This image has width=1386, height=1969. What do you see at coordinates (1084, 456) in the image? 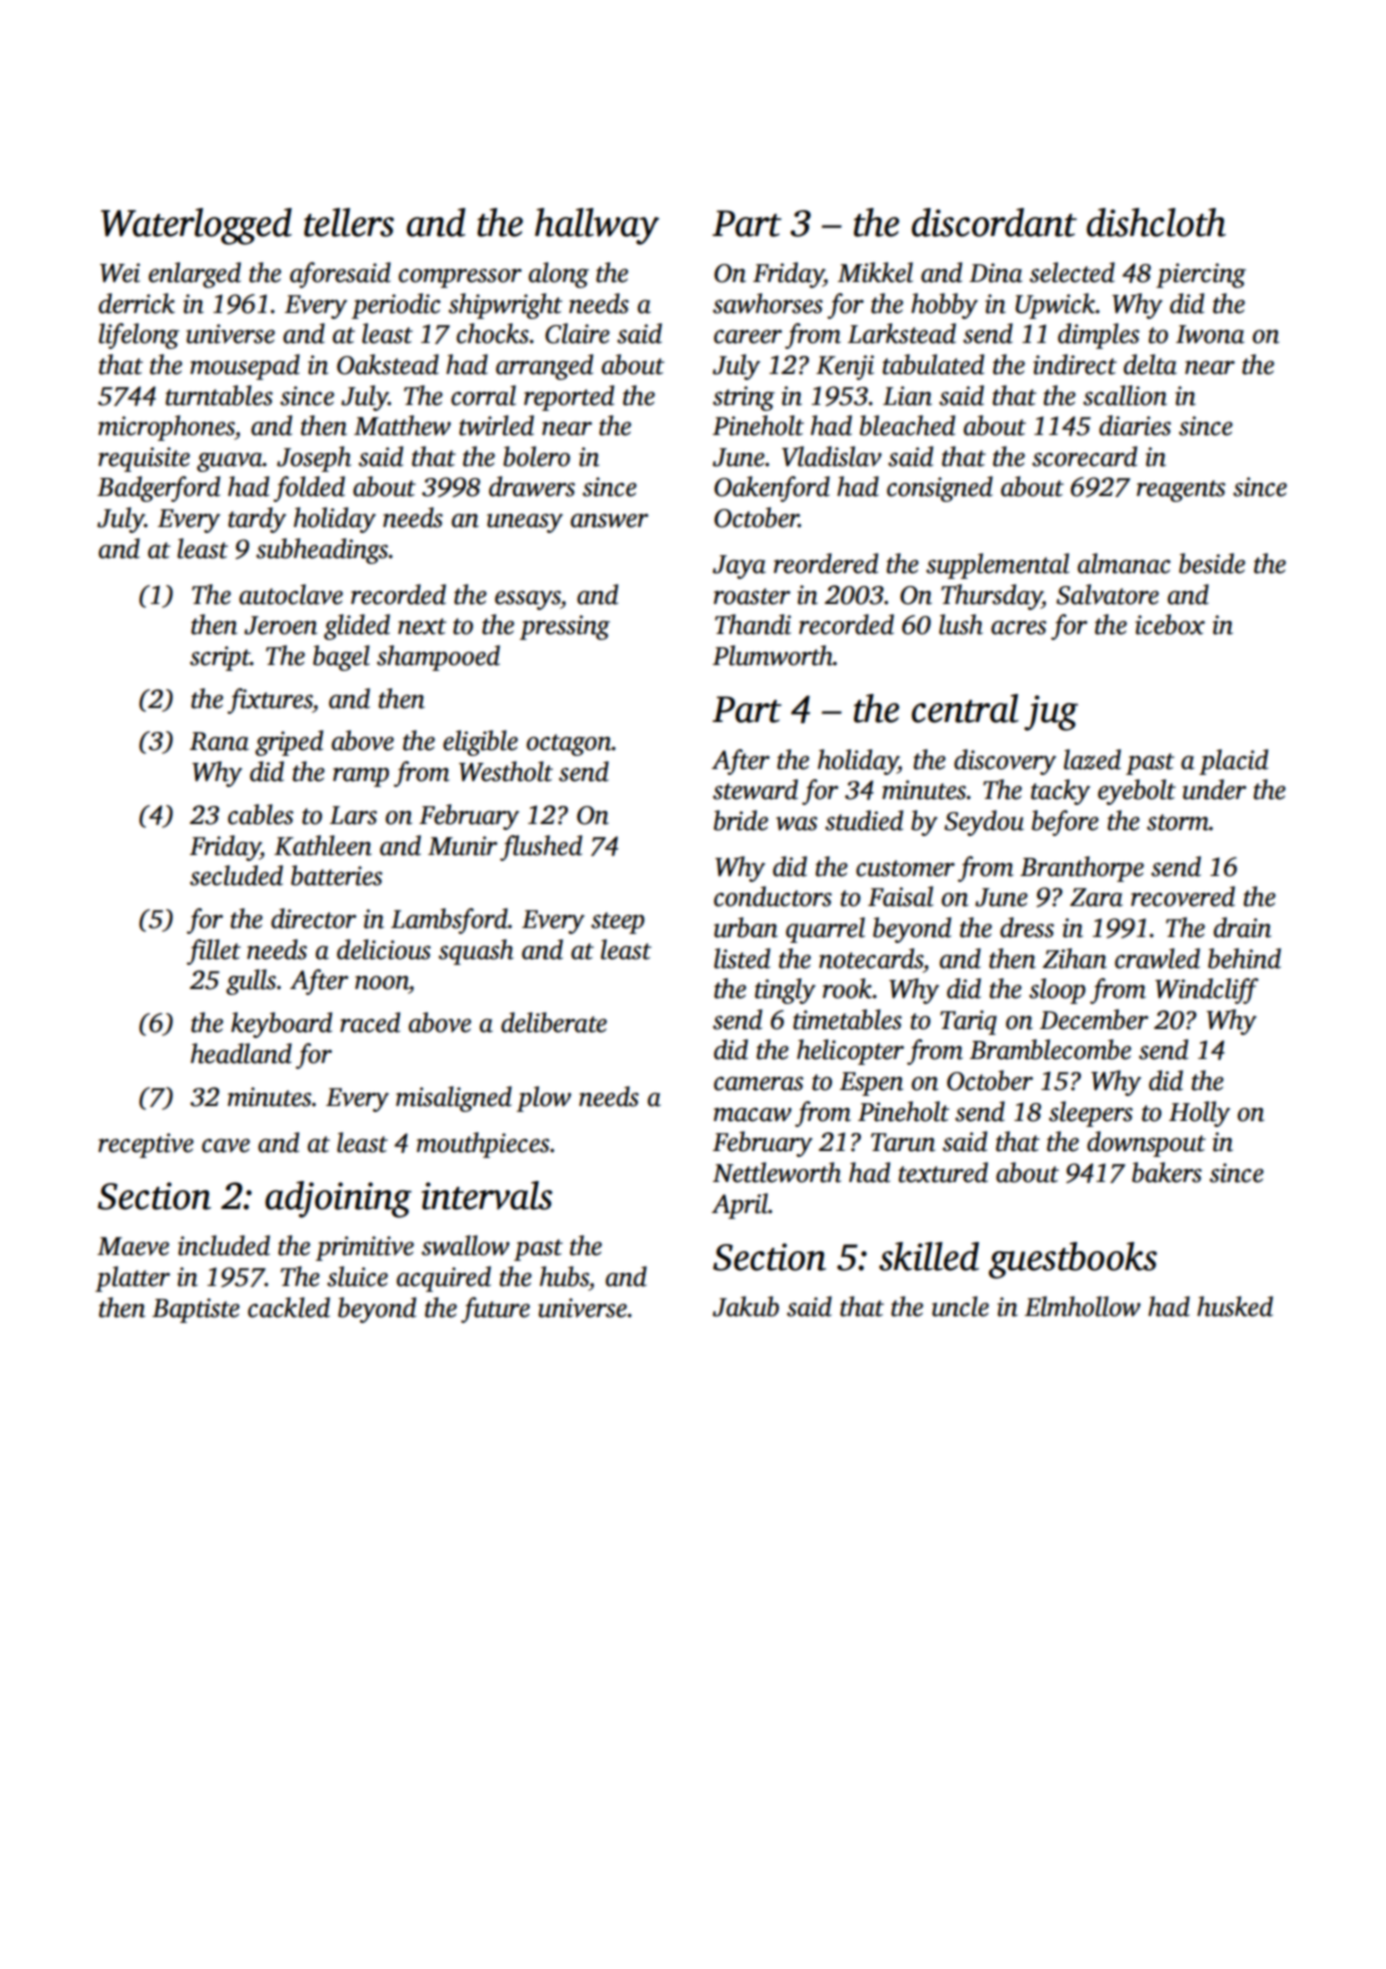
I see `scorecard` at bounding box center [1084, 456].
